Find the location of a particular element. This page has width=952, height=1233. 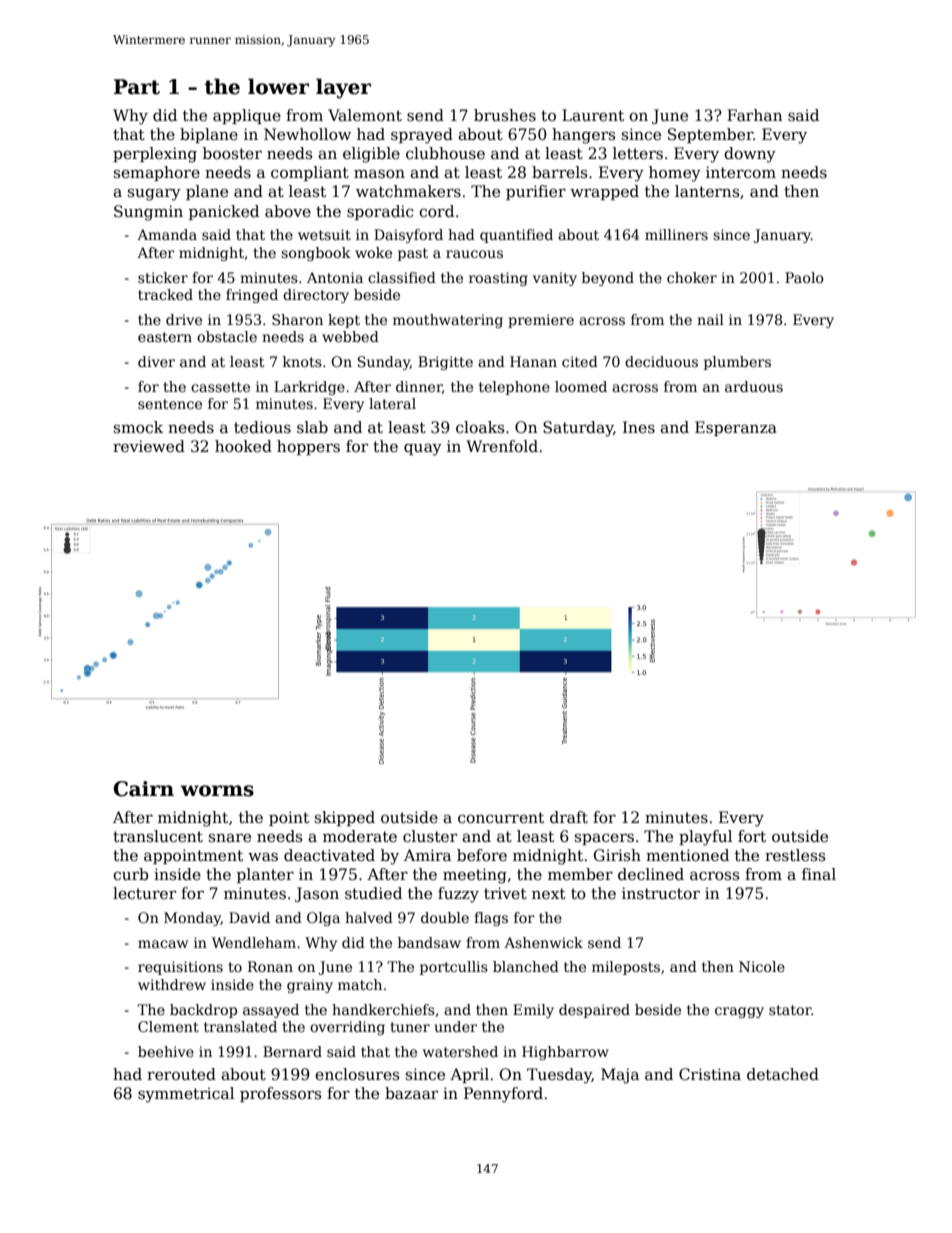

brushes is located at coordinates (505, 115).
